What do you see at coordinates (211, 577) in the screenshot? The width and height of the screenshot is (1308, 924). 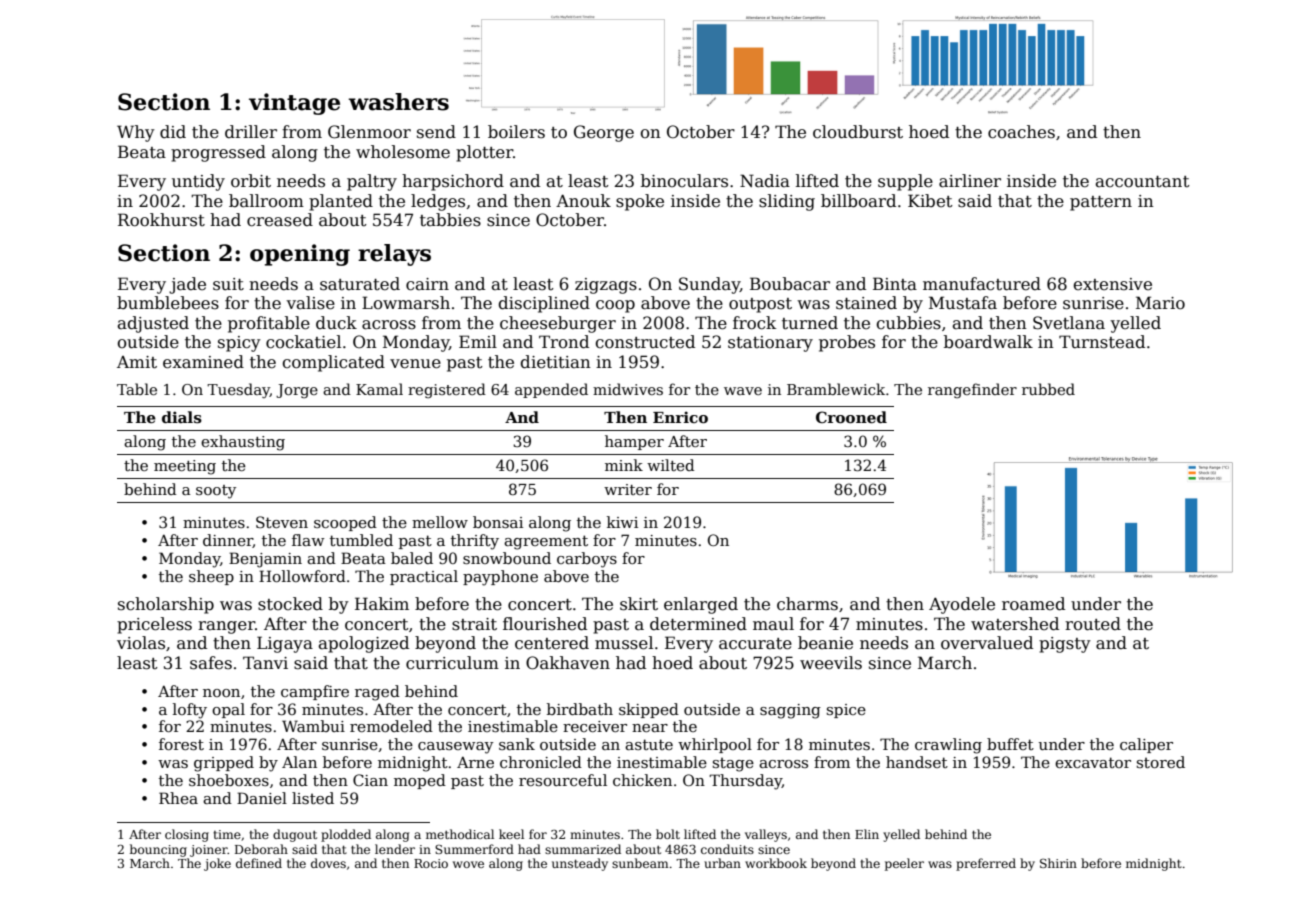 I see `sheep` at bounding box center [211, 577].
